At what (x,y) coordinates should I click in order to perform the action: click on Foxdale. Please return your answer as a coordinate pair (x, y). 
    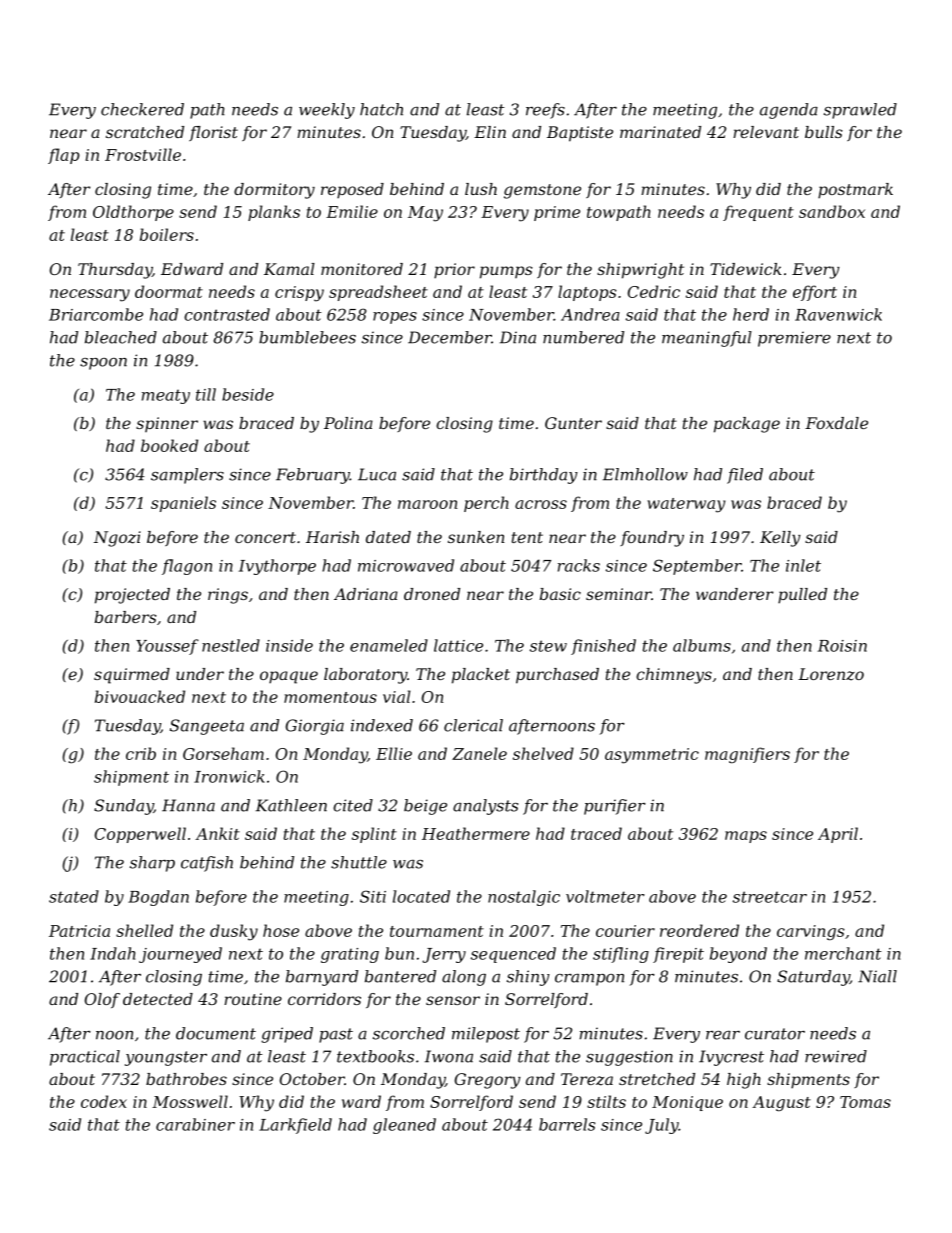
    Looking at the image, I should click on (836, 423).
